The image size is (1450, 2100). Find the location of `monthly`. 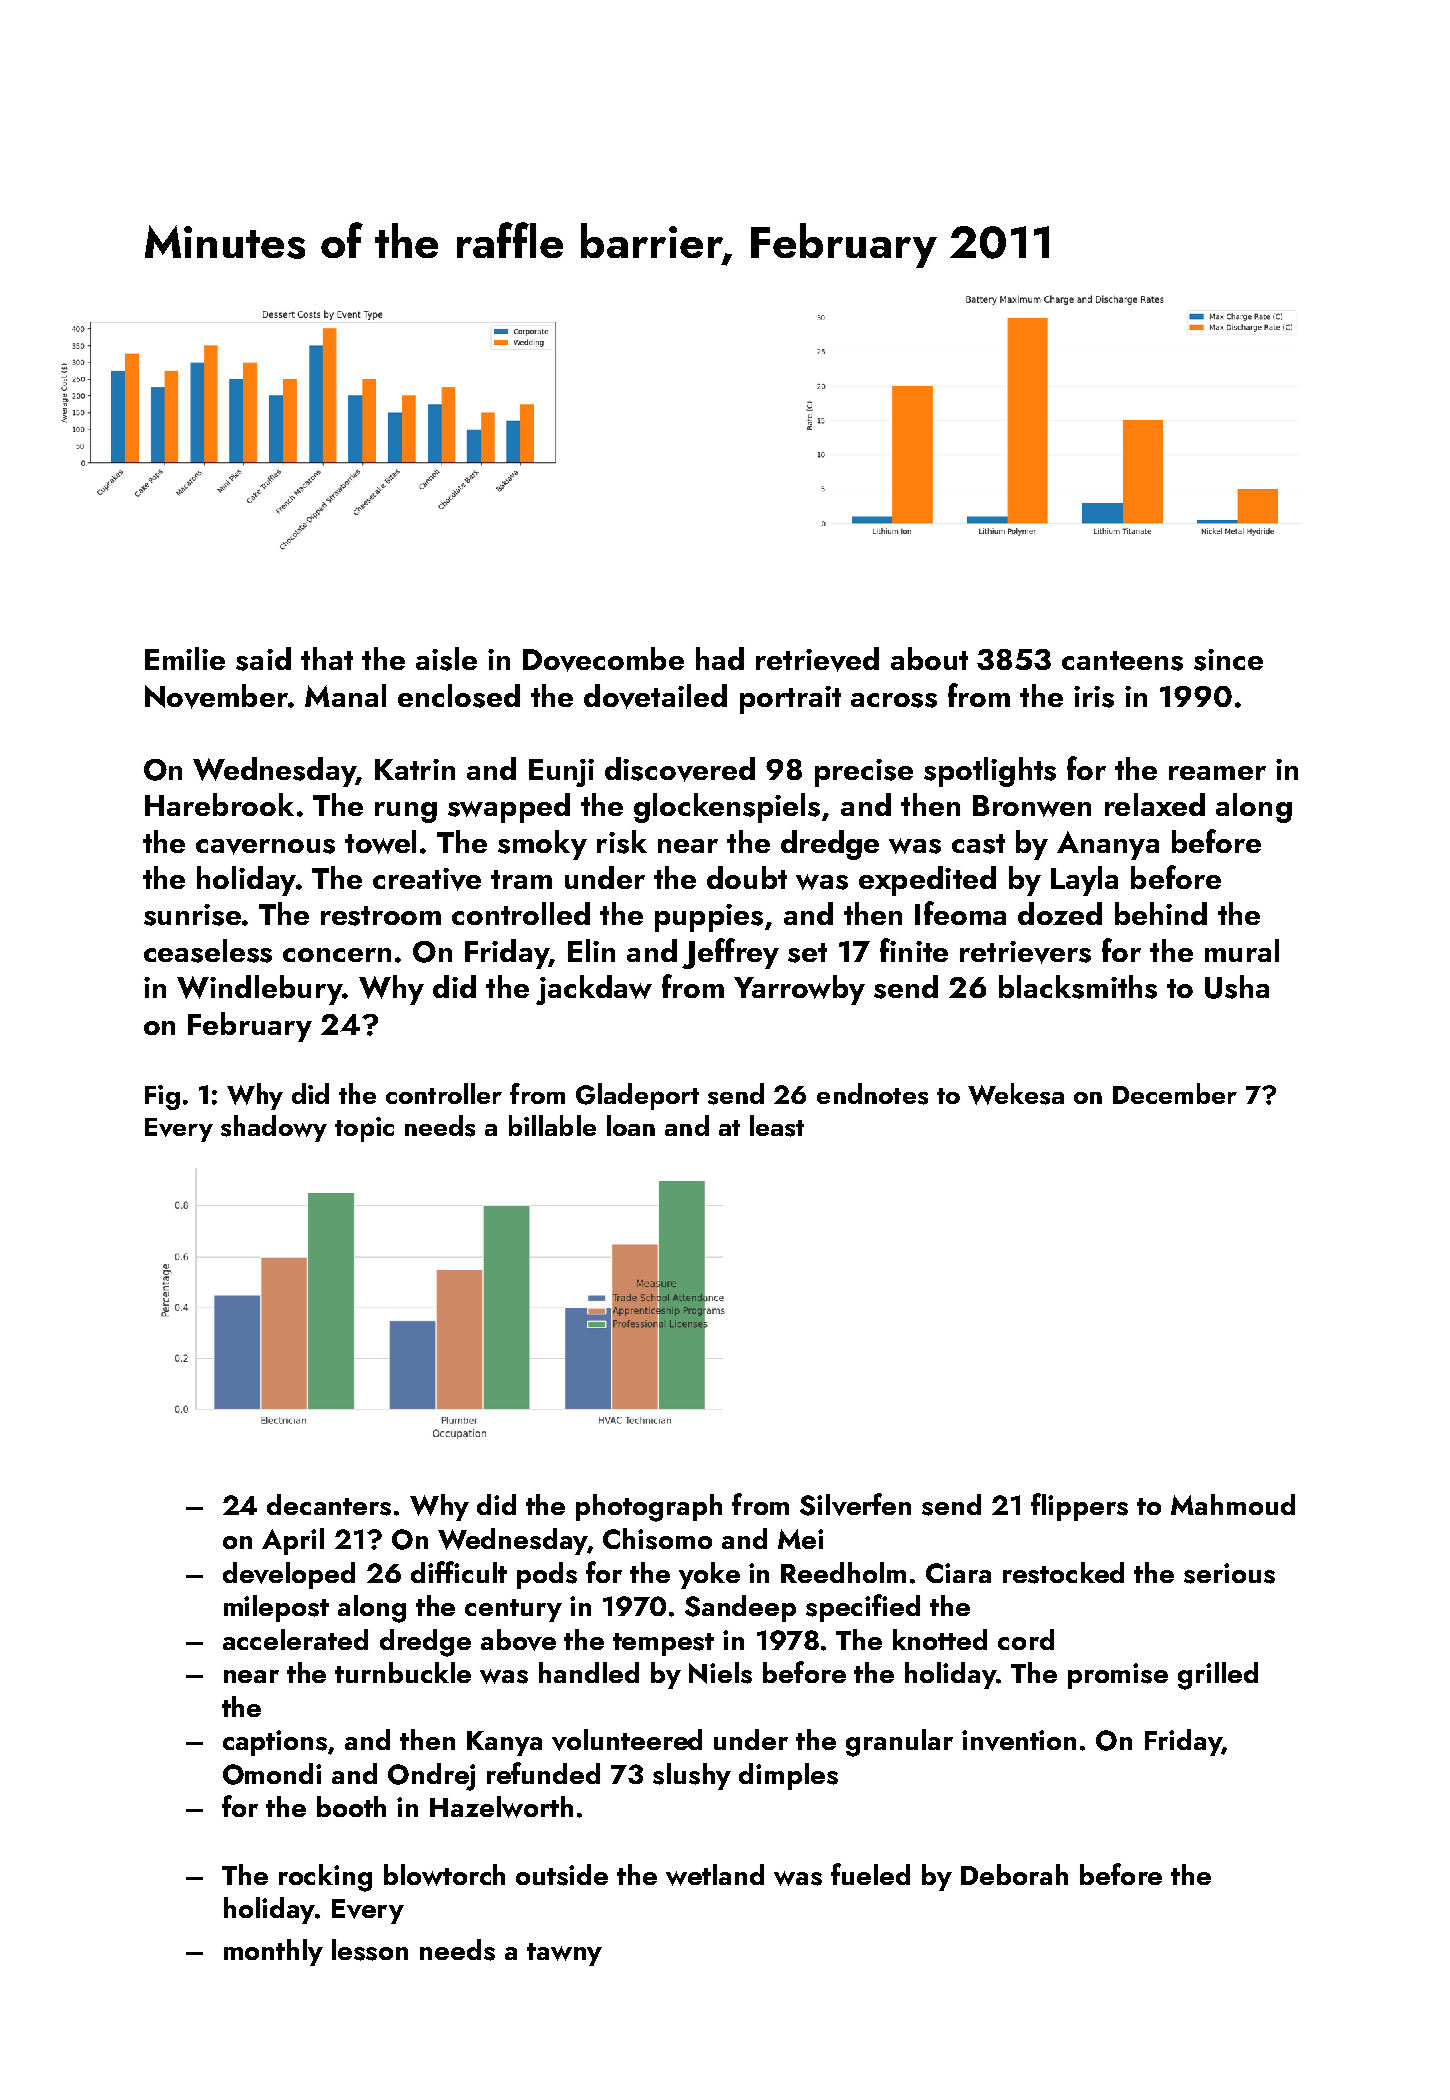

monthly is located at coordinates (273, 1952).
